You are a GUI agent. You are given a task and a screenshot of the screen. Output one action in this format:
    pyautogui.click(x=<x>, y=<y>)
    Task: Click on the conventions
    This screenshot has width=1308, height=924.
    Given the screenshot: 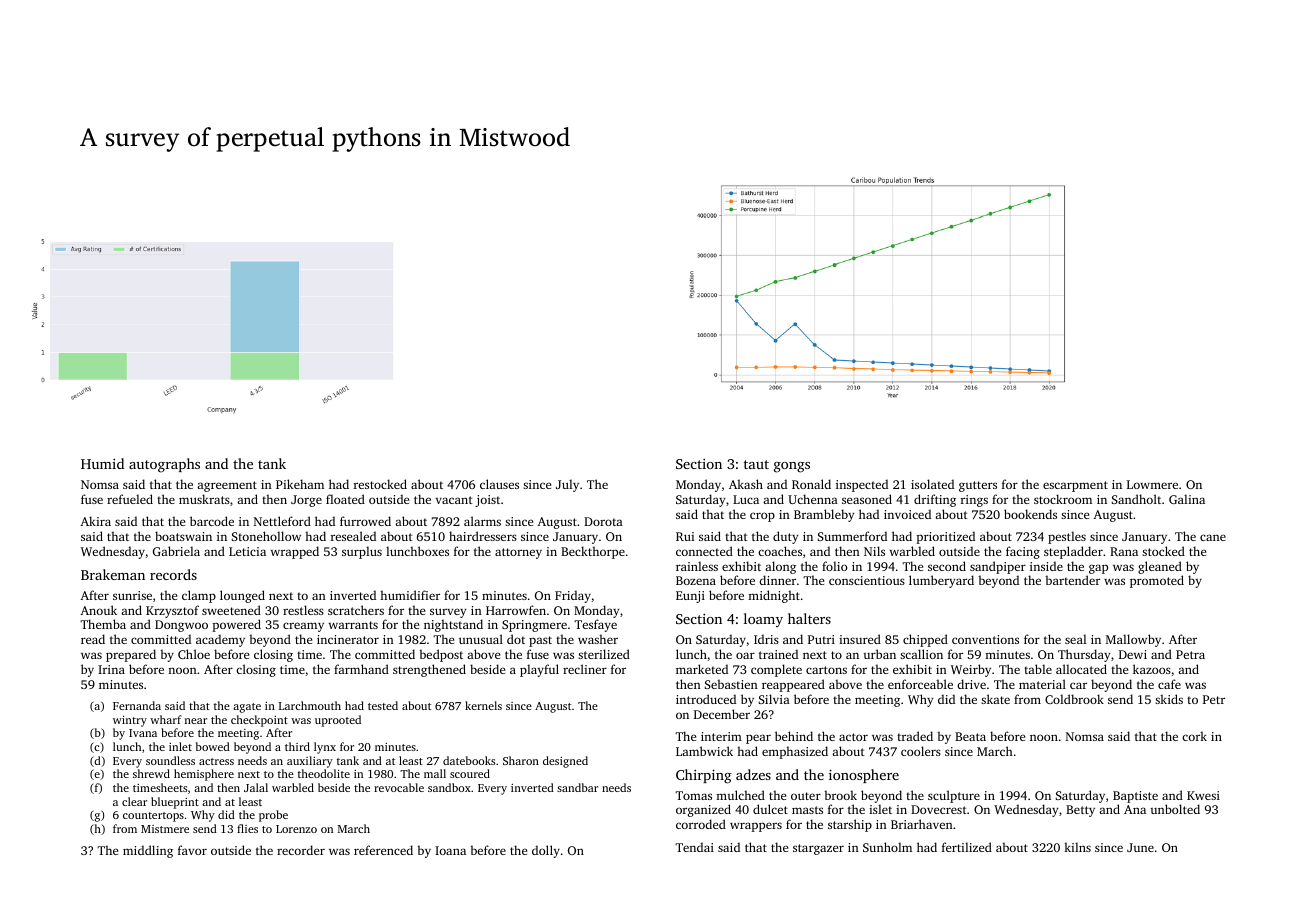 What is the action you would take?
    pyautogui.click(x=985, y=639)
